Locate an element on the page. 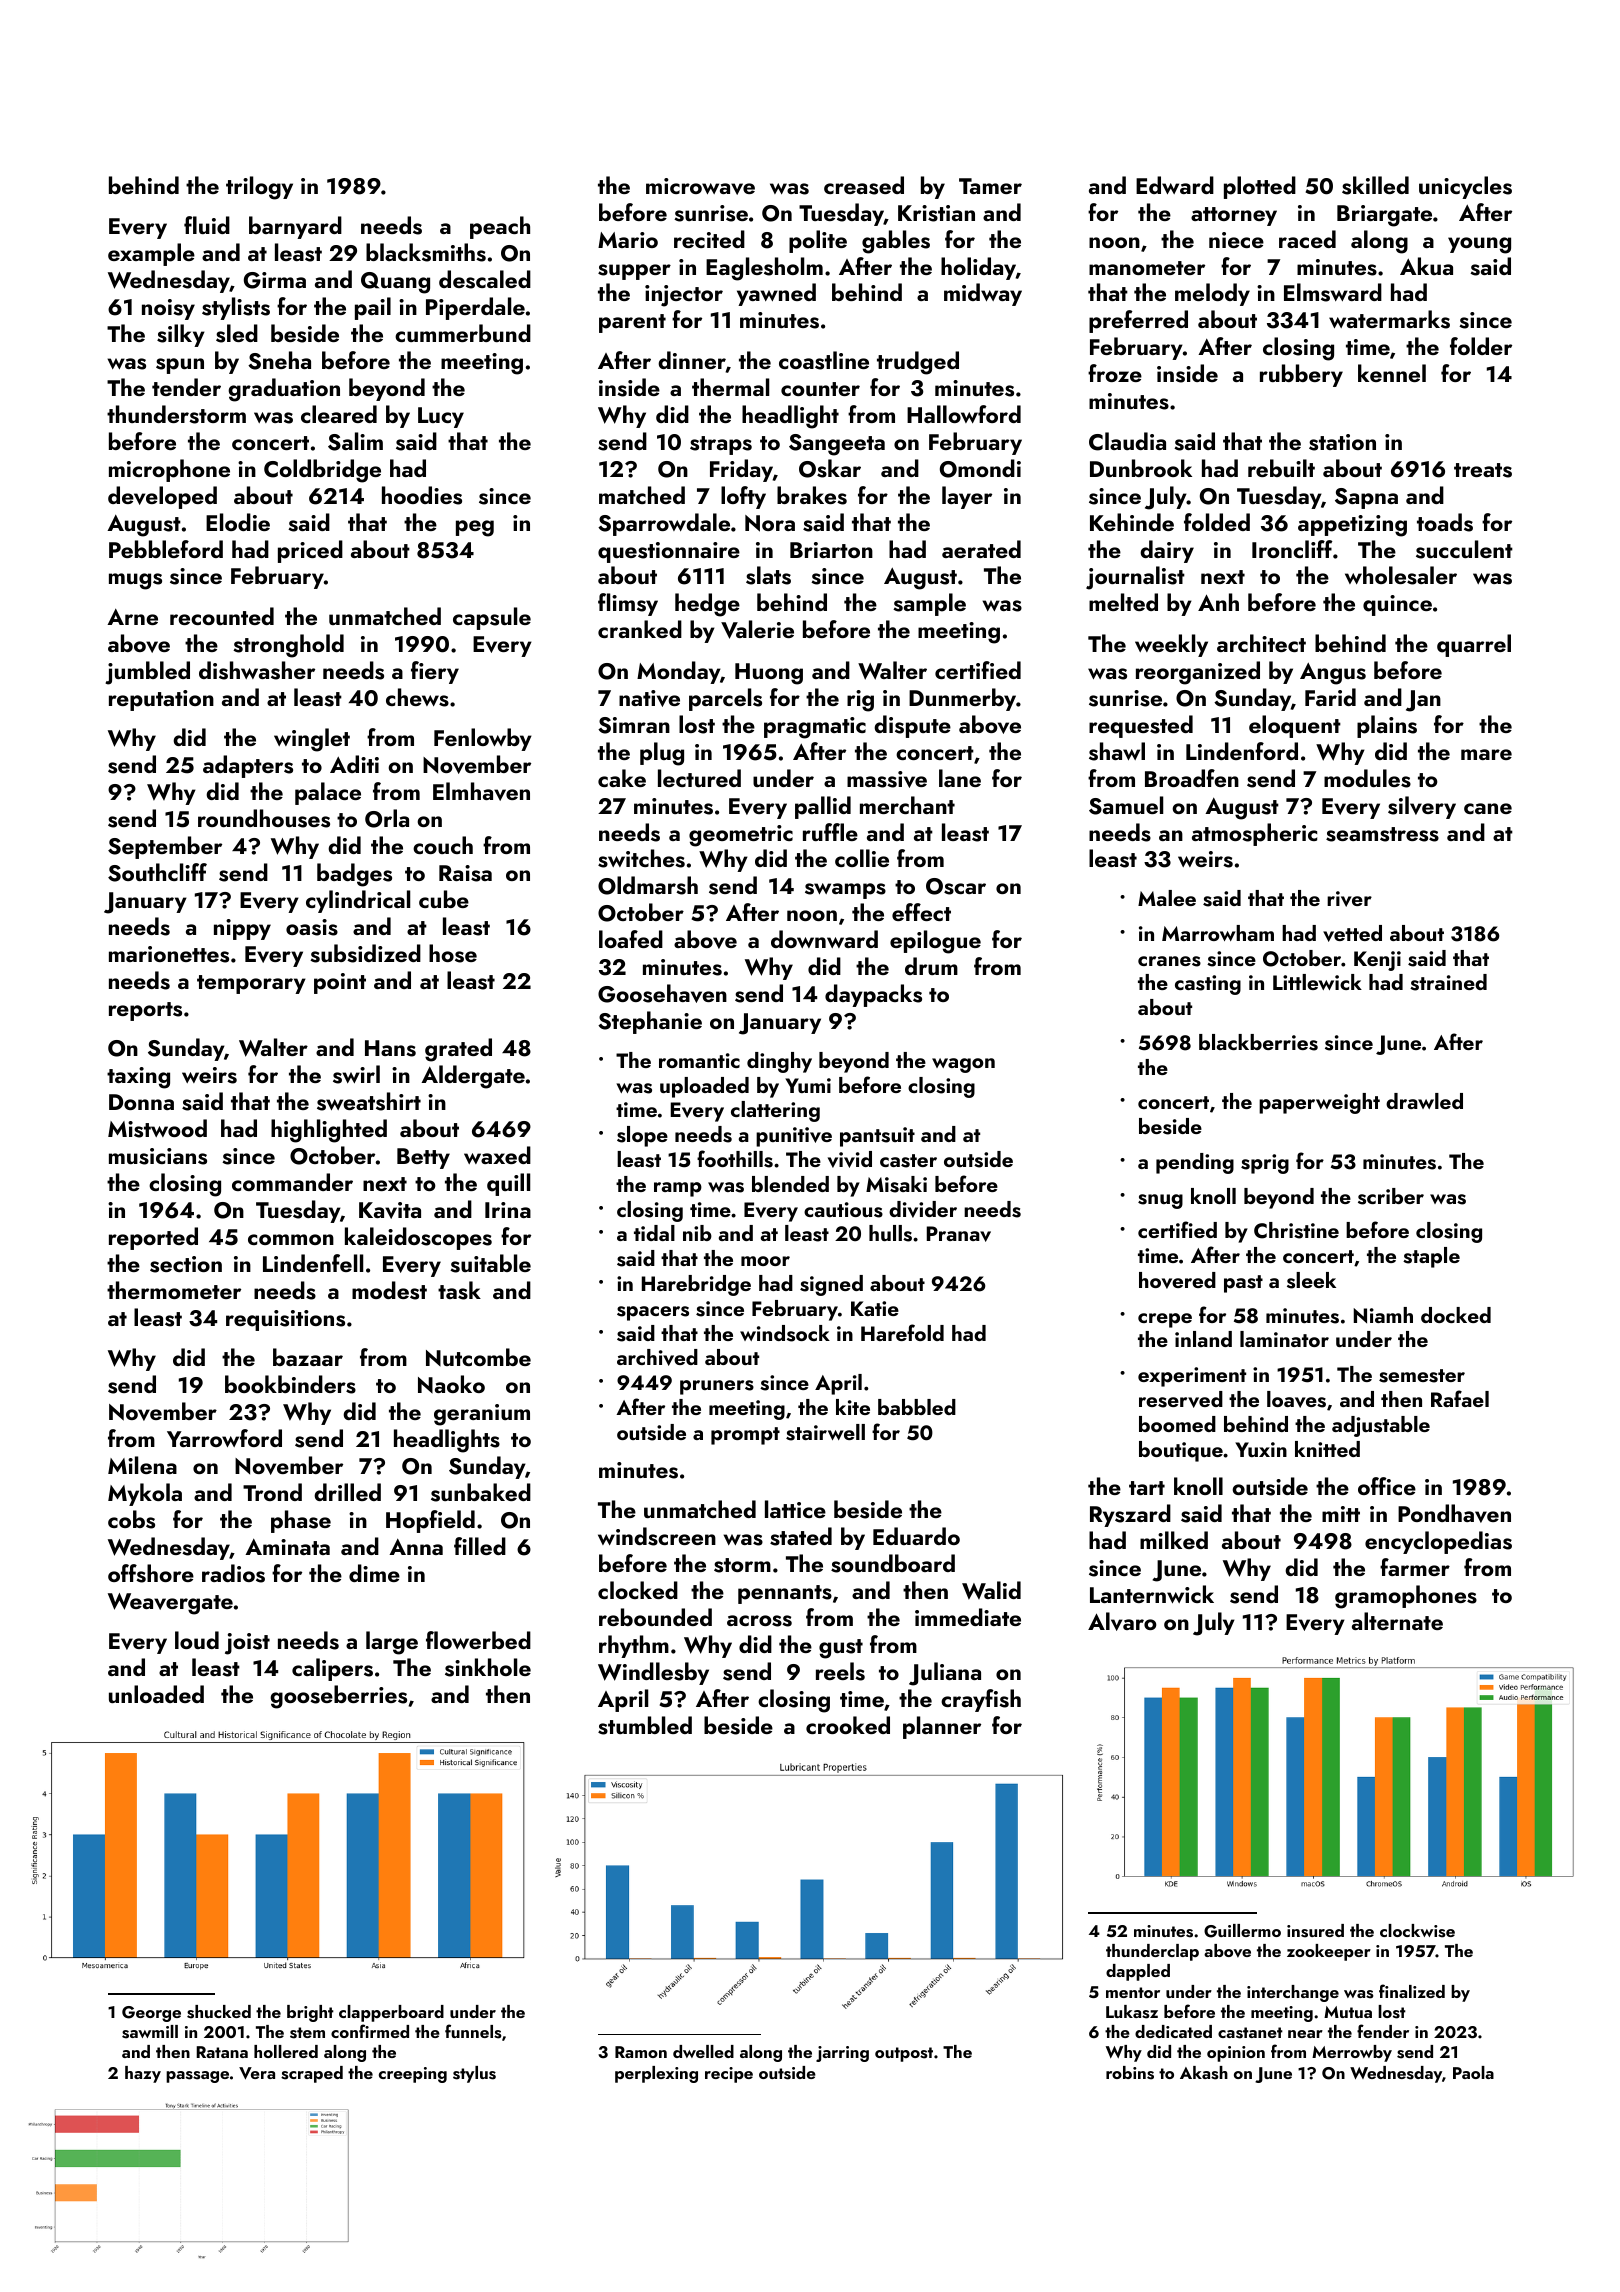 This document has height=2292, width=1620. cummerbund is located at coordinates (463, 333).
